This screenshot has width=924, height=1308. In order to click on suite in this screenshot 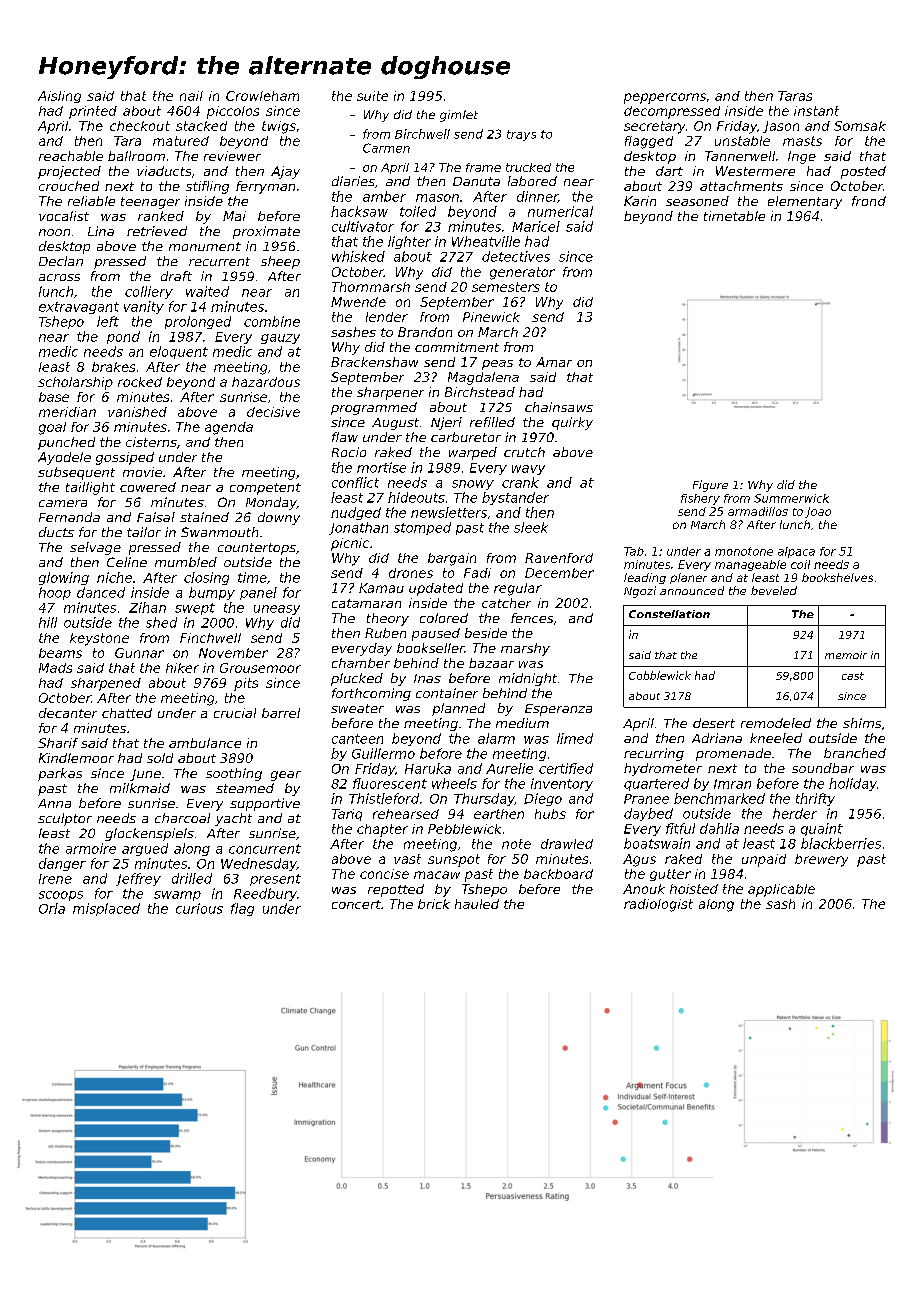, I will do `click(372, 96)`.
